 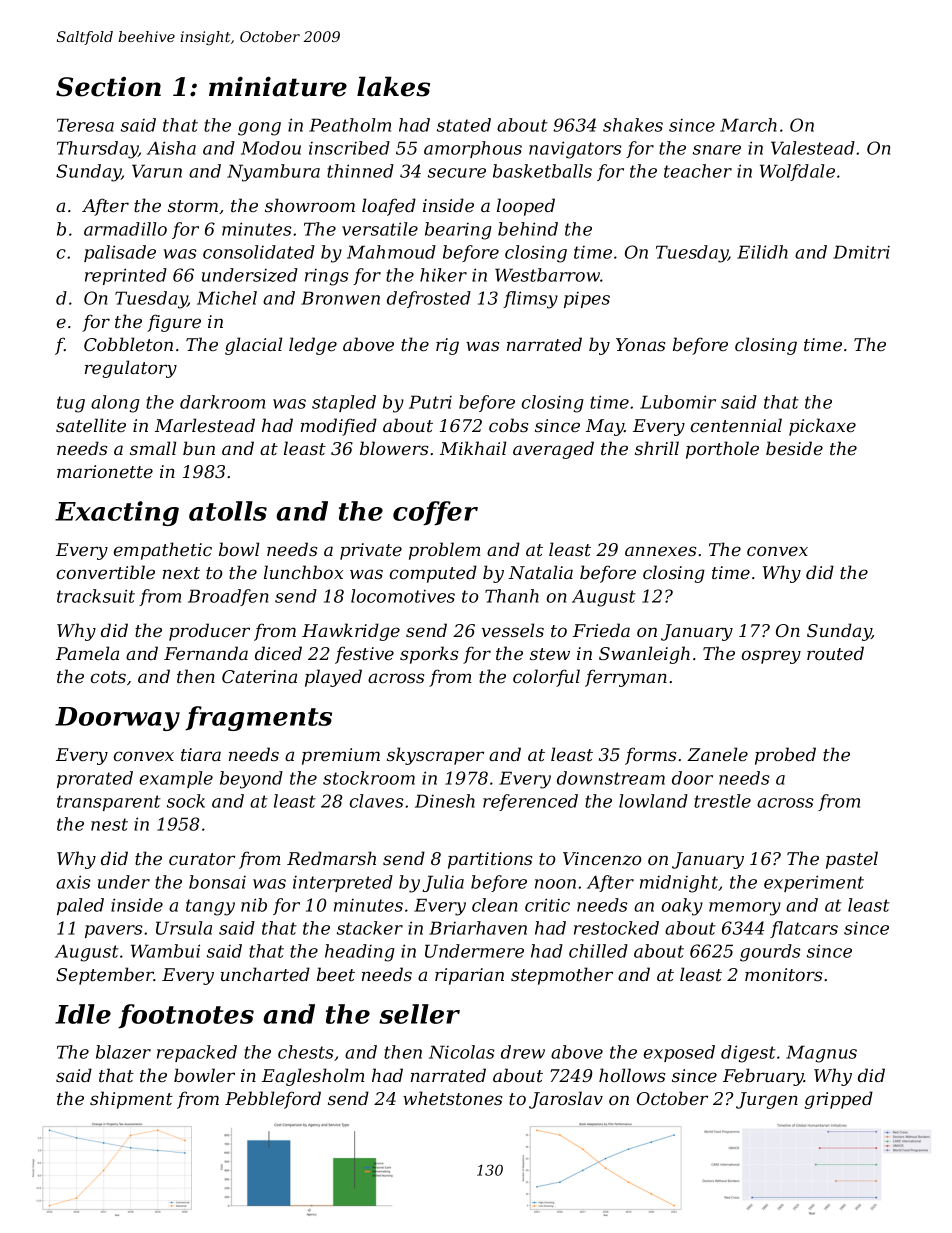 I want to click on chests, so click(x=306, y=1052).
